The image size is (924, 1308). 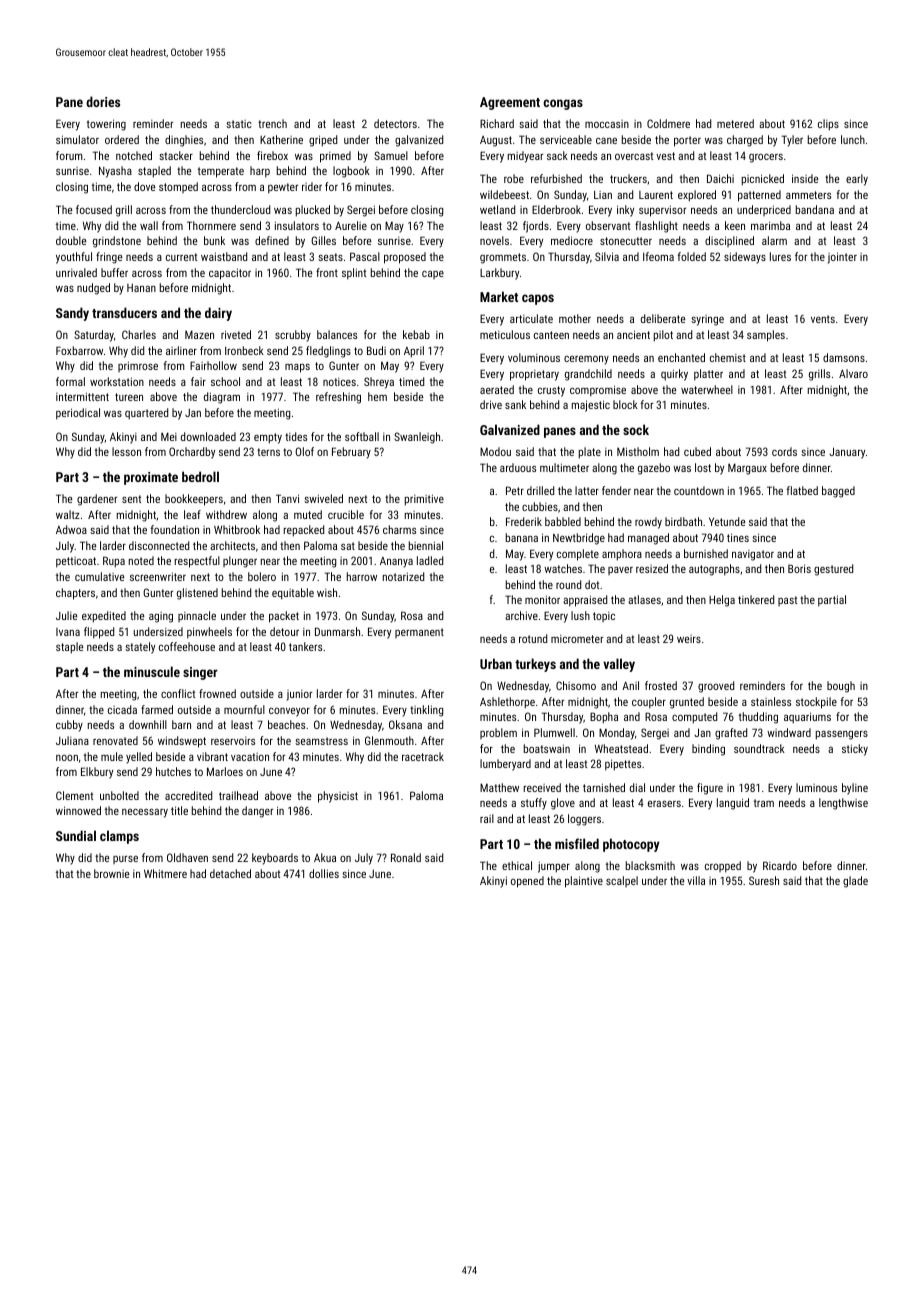 What do you see at coordinates (103, 101) in the document?
I see `dories` at bounding box center [103, 101].
